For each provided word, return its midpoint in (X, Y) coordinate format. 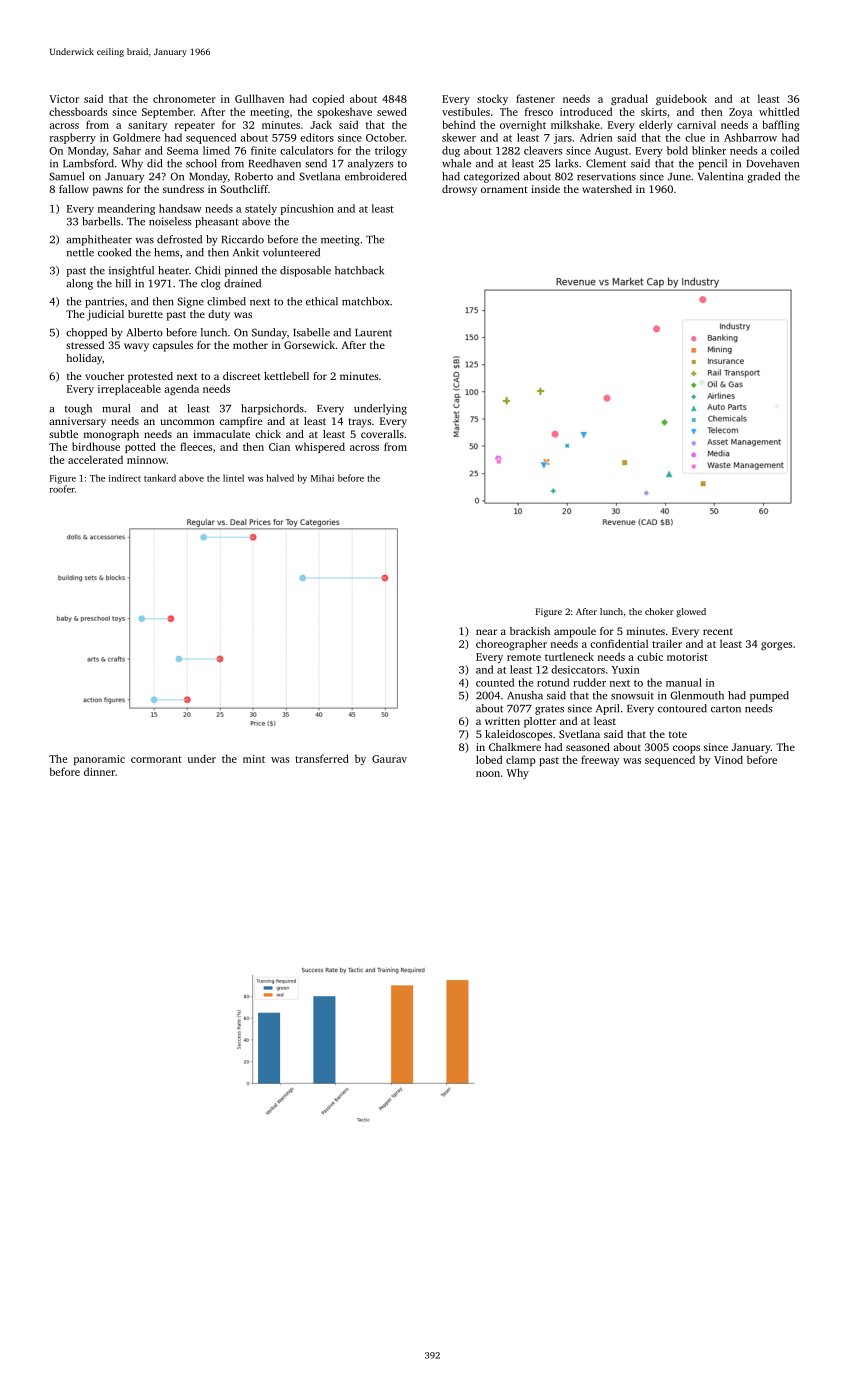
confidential (619, 643)
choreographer (511, 645)
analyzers (370, 164)
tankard (160, 478)
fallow (74, 189)
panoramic (99, 760)
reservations (606, 176)
